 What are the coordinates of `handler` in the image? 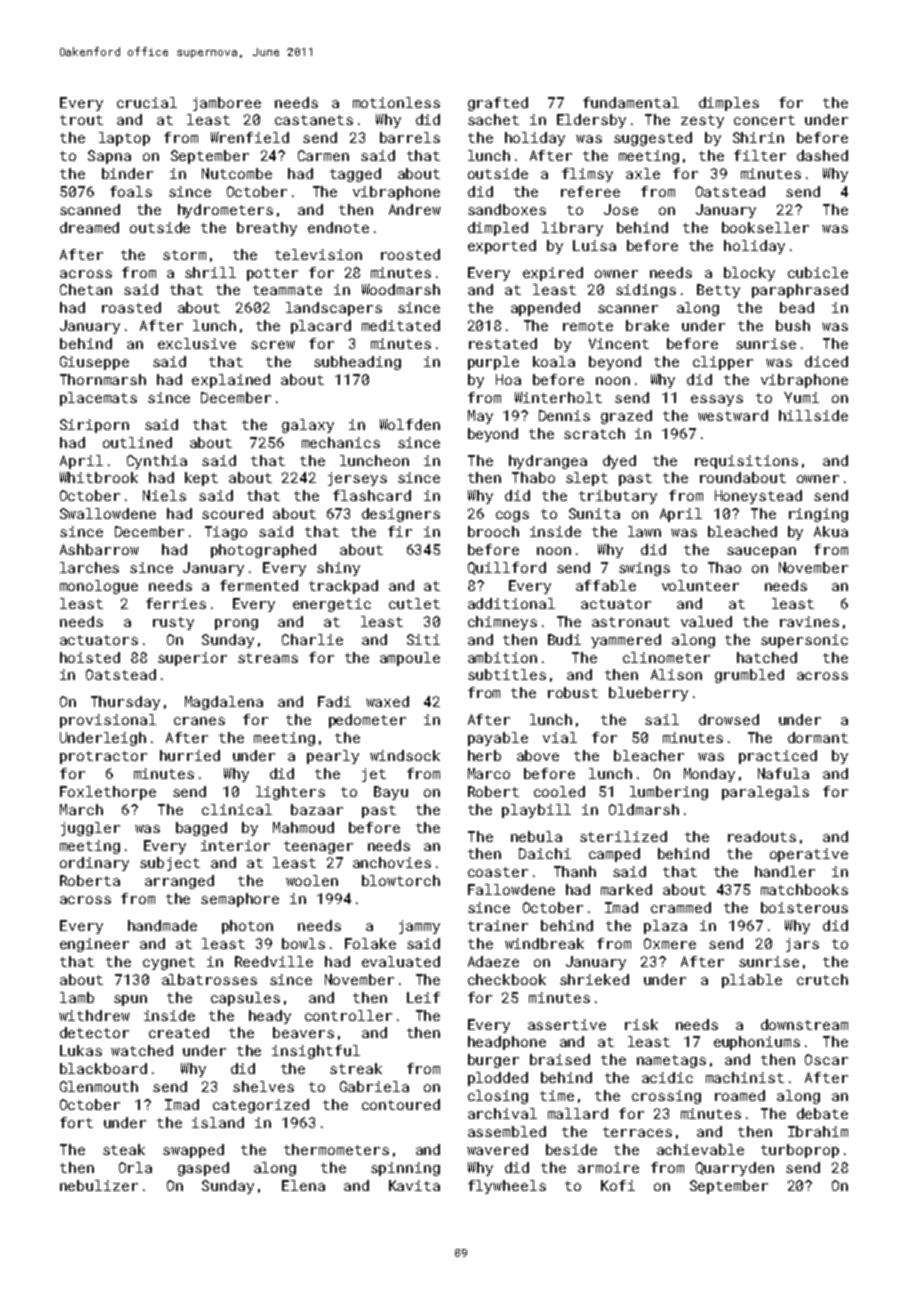 It's located at (785, 871).
